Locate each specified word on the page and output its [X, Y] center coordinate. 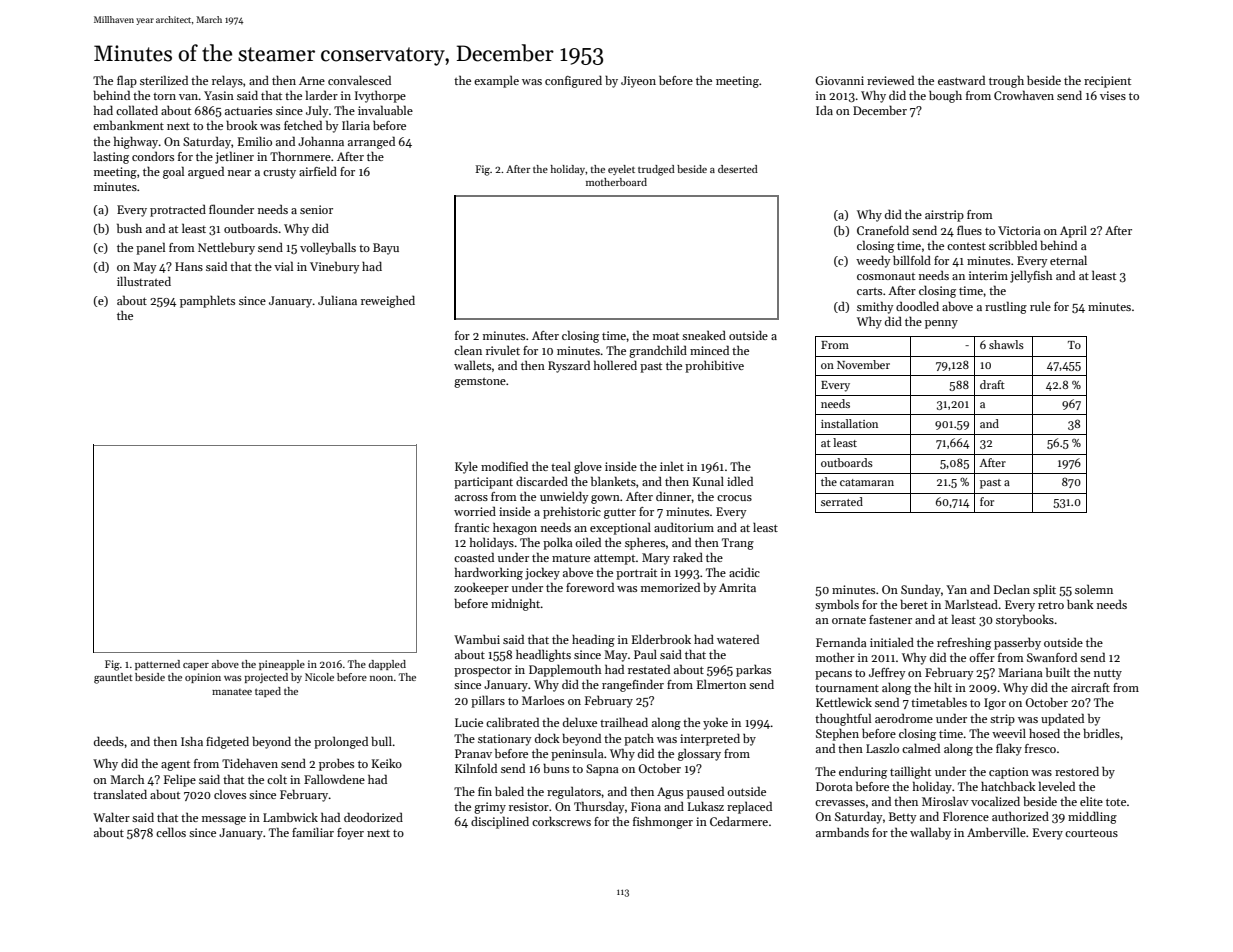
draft [992, 384]
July [317, 111]
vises [1113, 95]
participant [483, 483]
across [471, 498]
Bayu [386, 249]
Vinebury [335, 267]
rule [1040, 306]
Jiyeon [638, 82]
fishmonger [663, 823]
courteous [1091, 833]
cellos [171, 832]
